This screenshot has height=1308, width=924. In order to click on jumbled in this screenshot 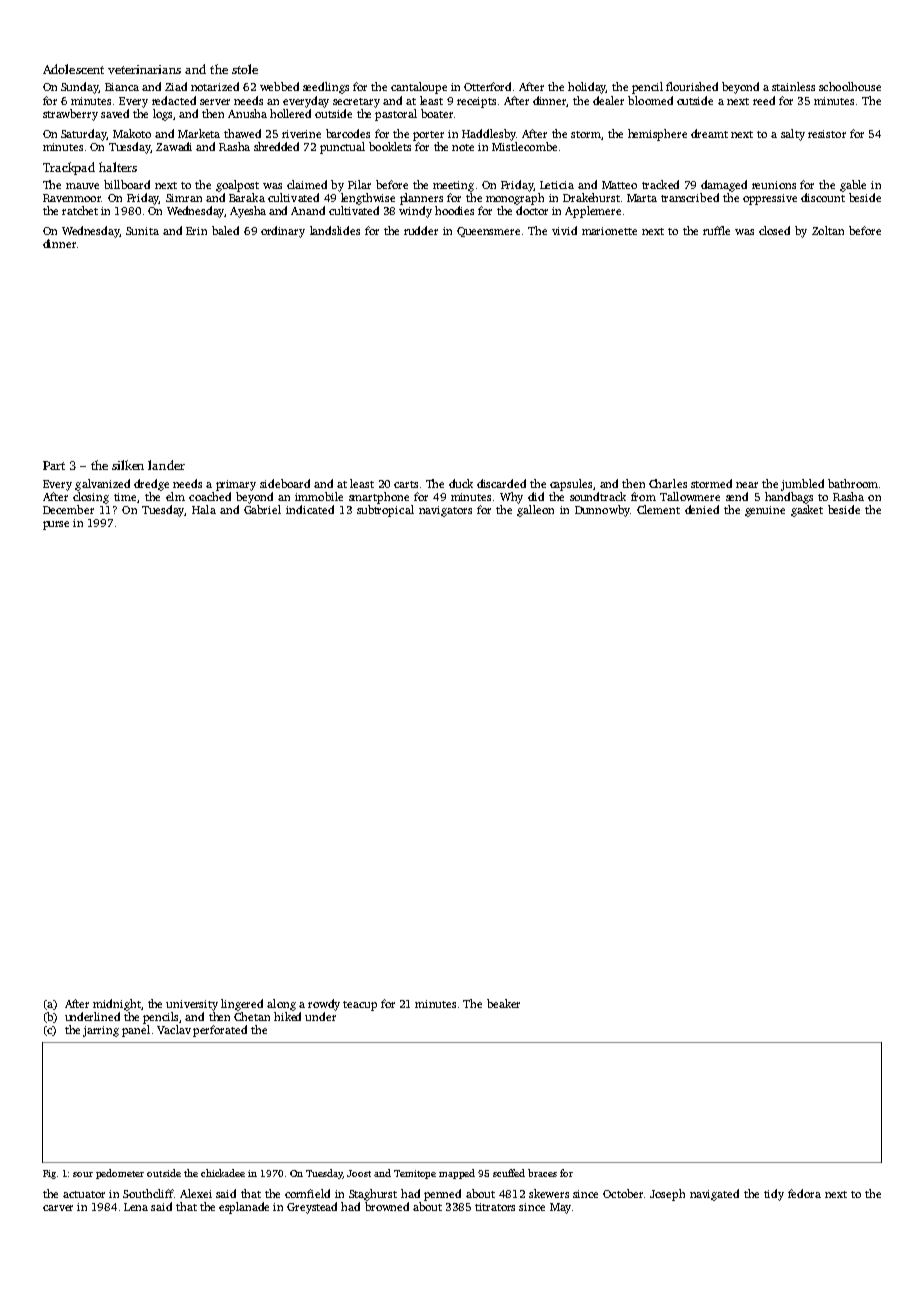, I will do `click(802, 485)`.
